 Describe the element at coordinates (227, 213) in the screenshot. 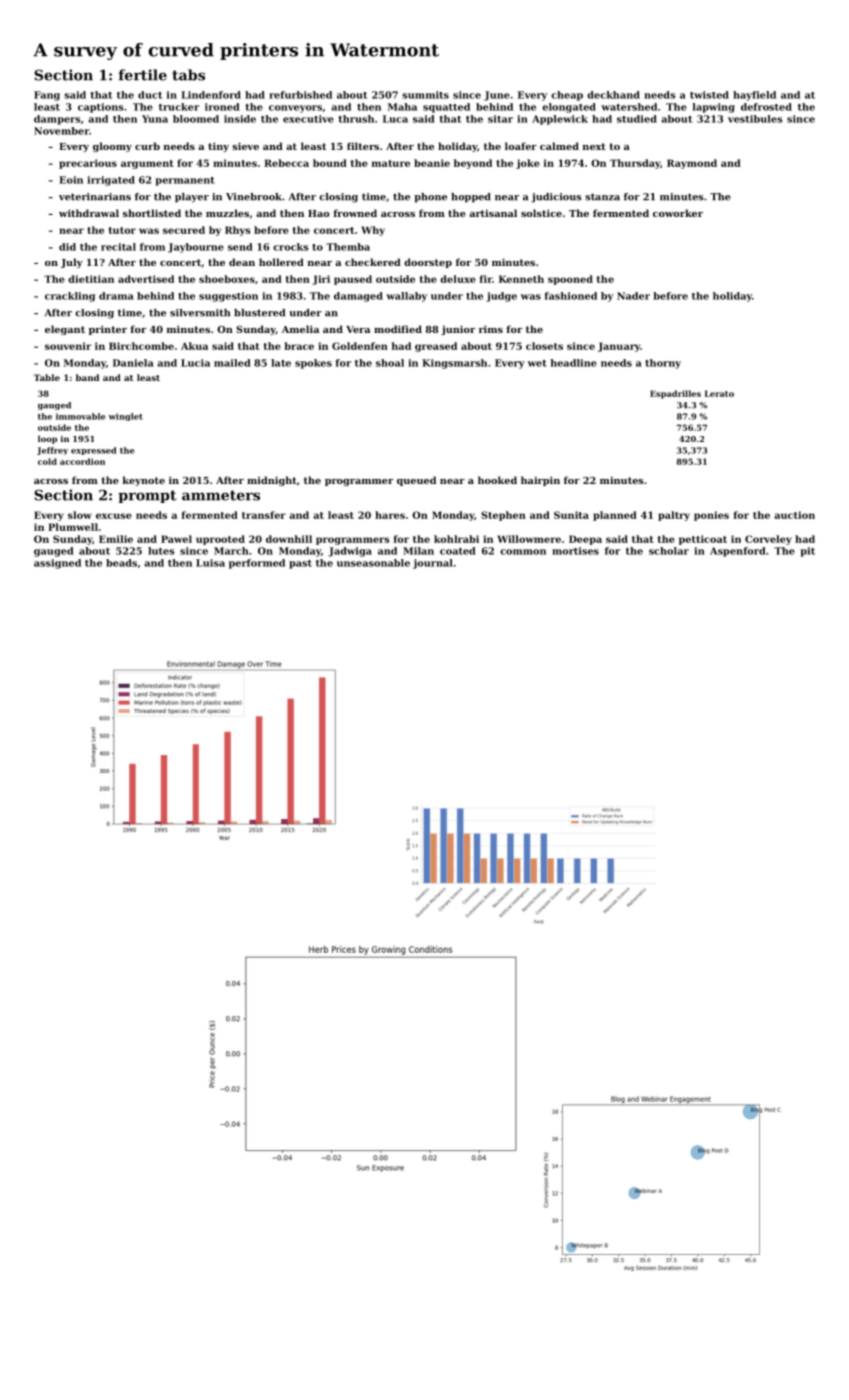

I see `muzzles` at that location.
